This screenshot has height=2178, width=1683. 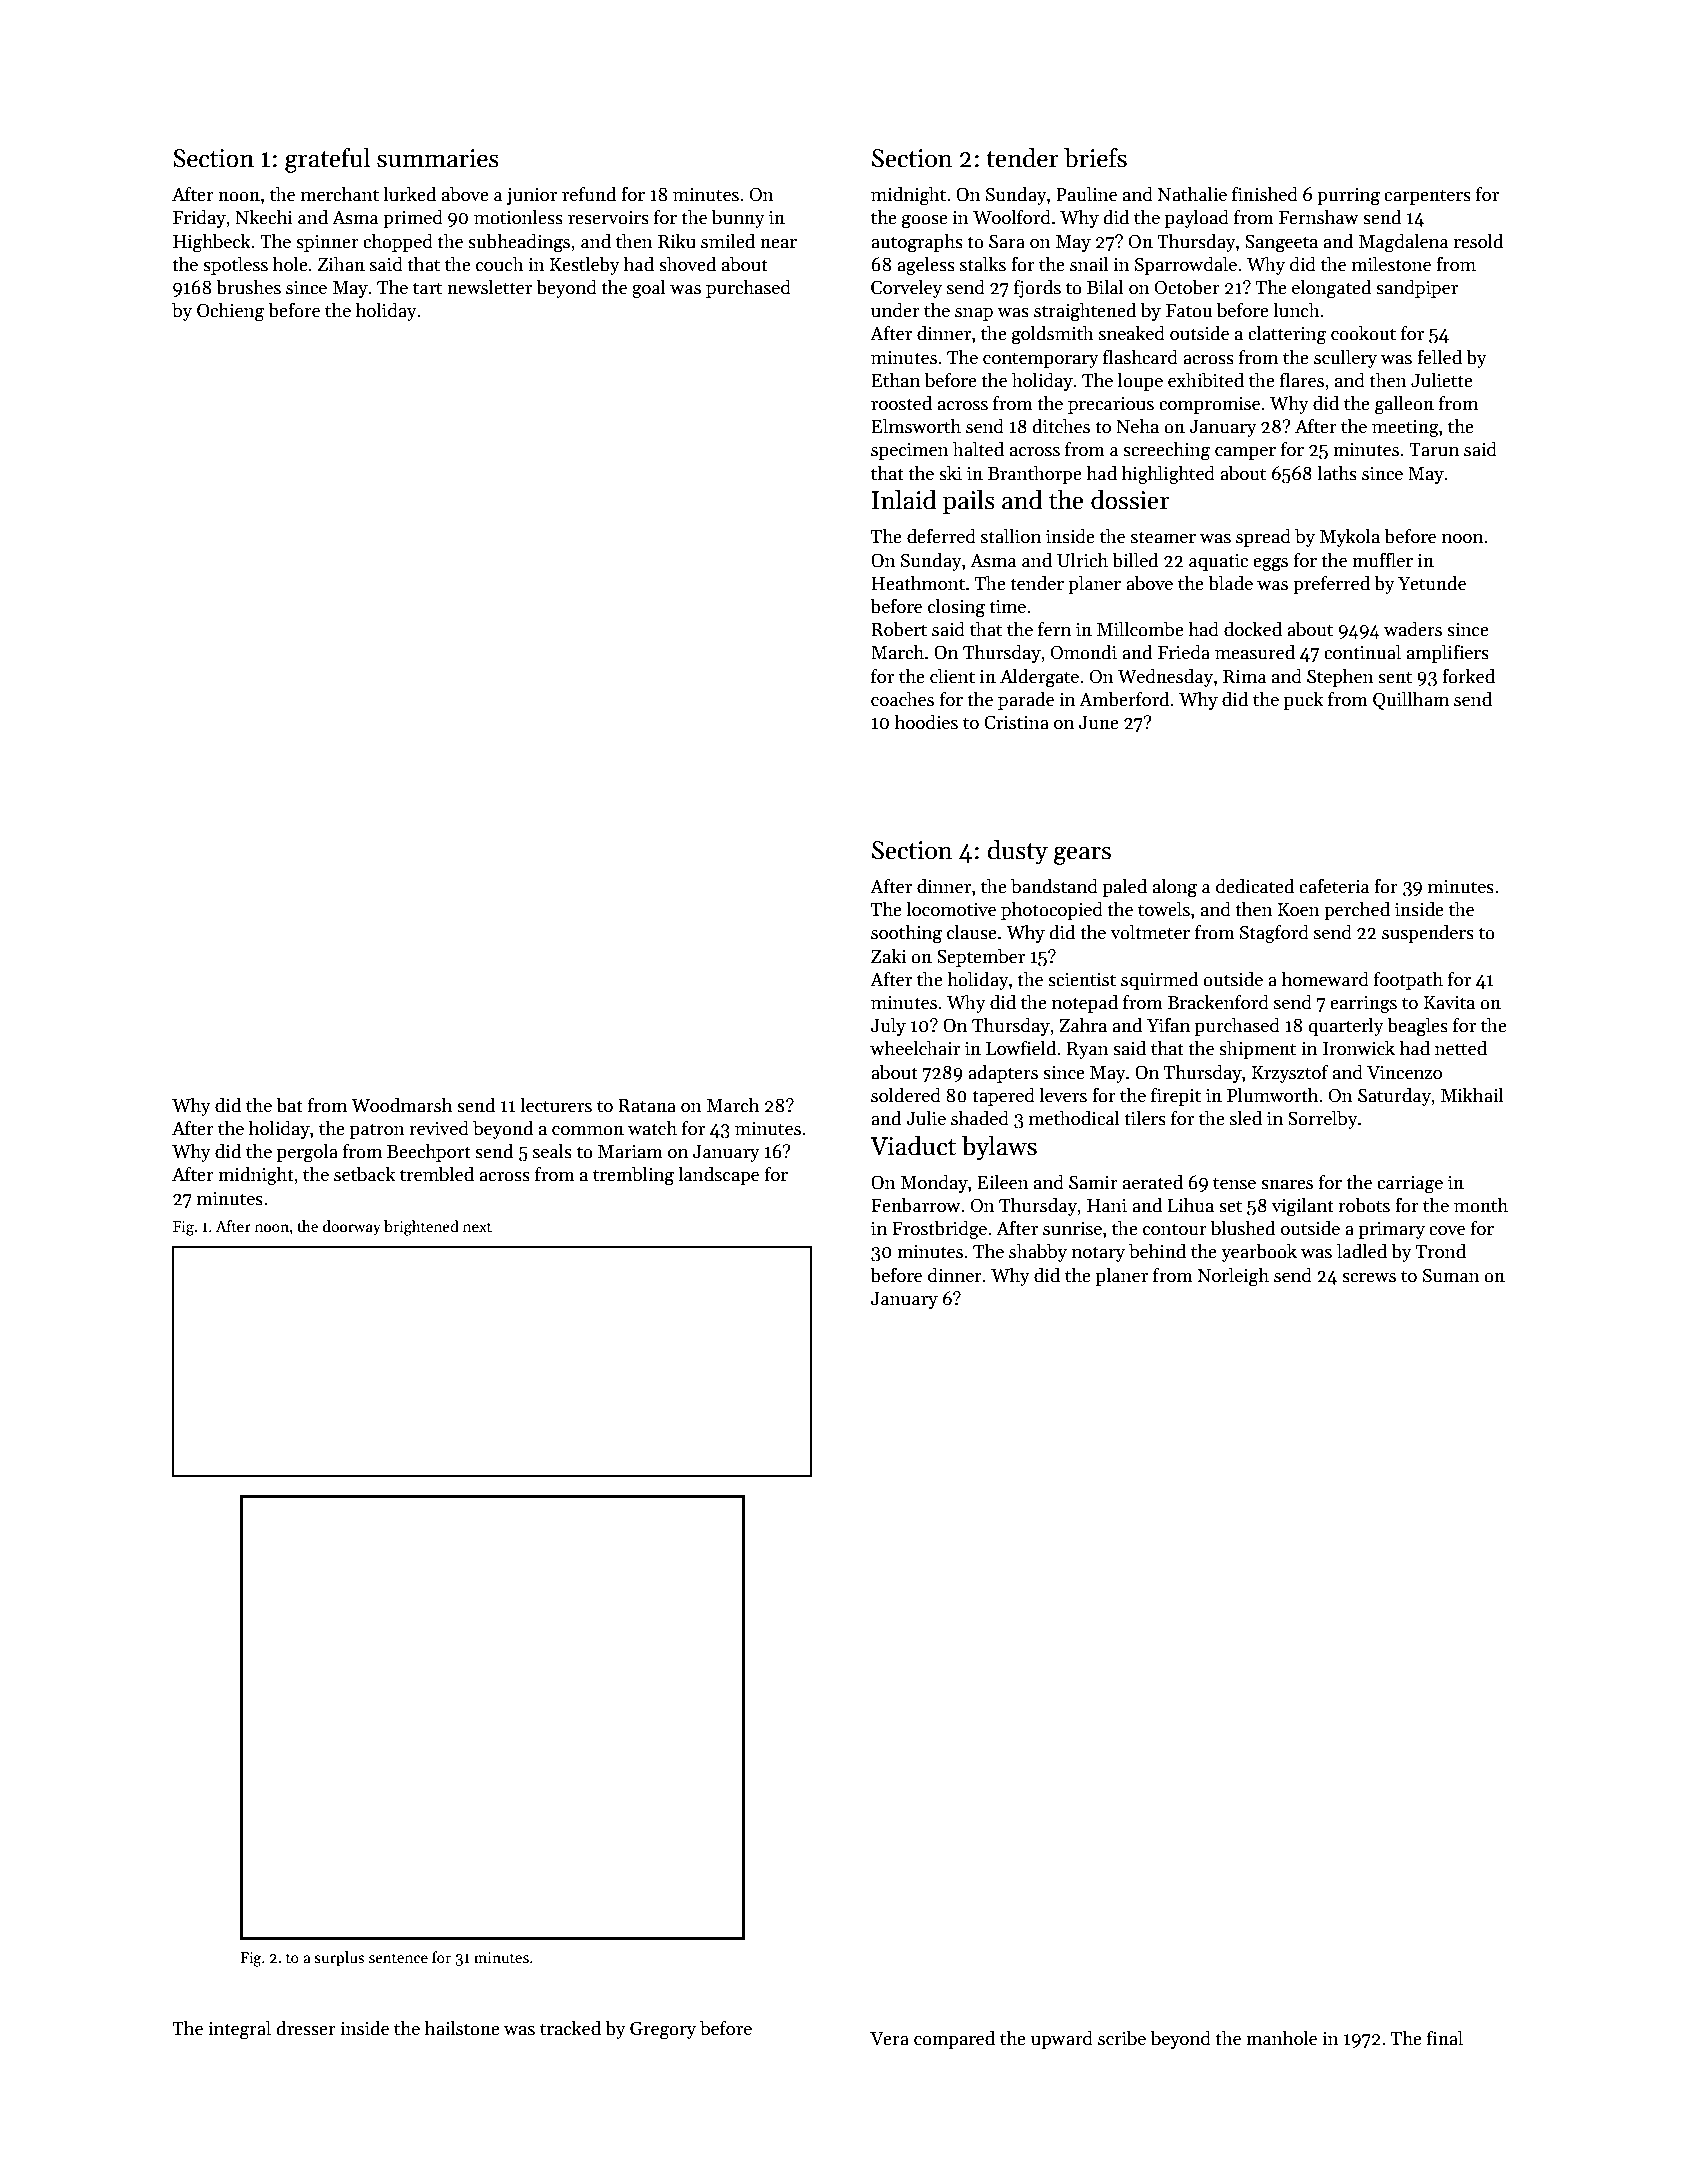 I want to click on doorway, so click(x=352, y=1227).
